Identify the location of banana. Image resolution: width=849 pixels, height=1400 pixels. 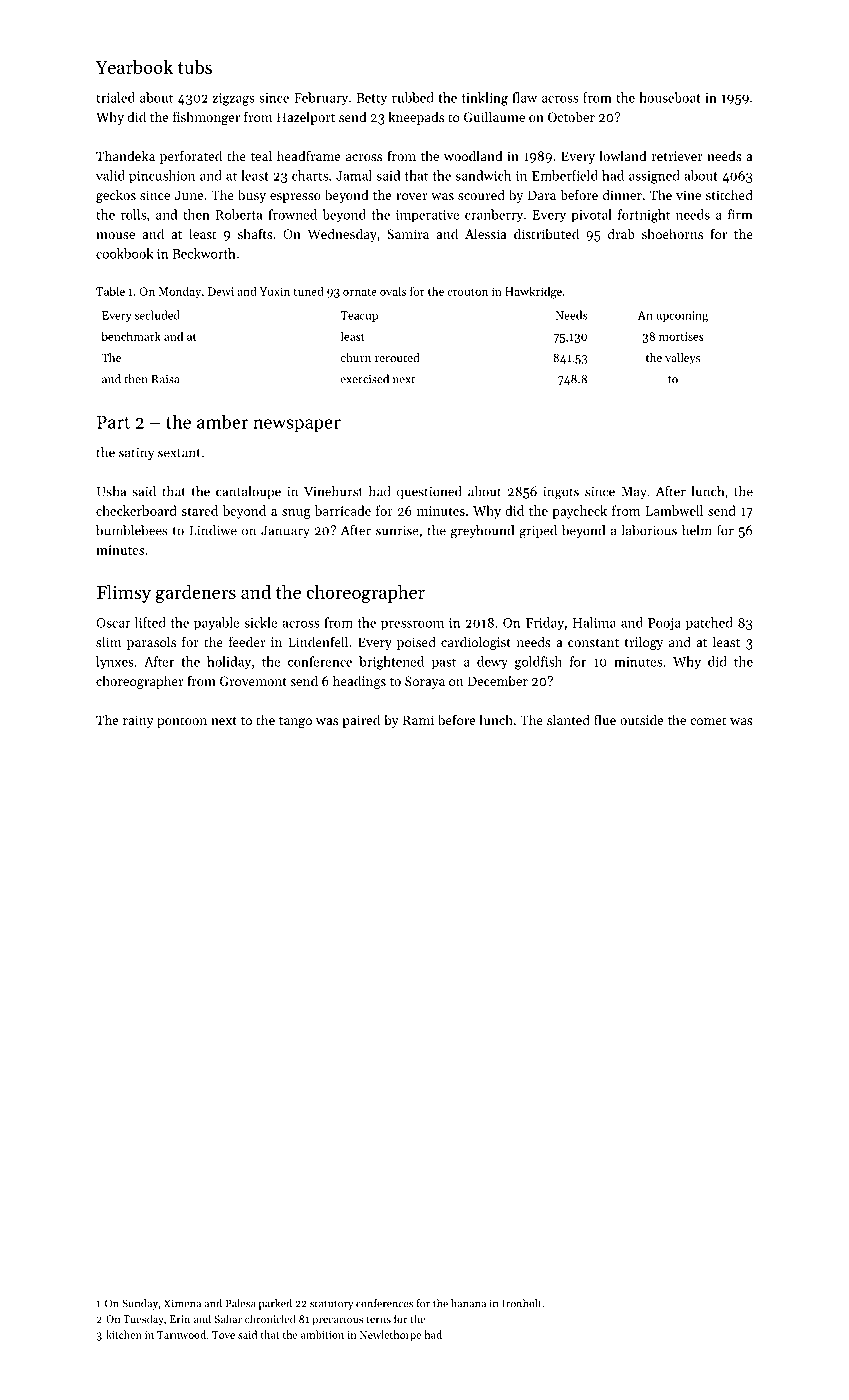
(468, 1303).
